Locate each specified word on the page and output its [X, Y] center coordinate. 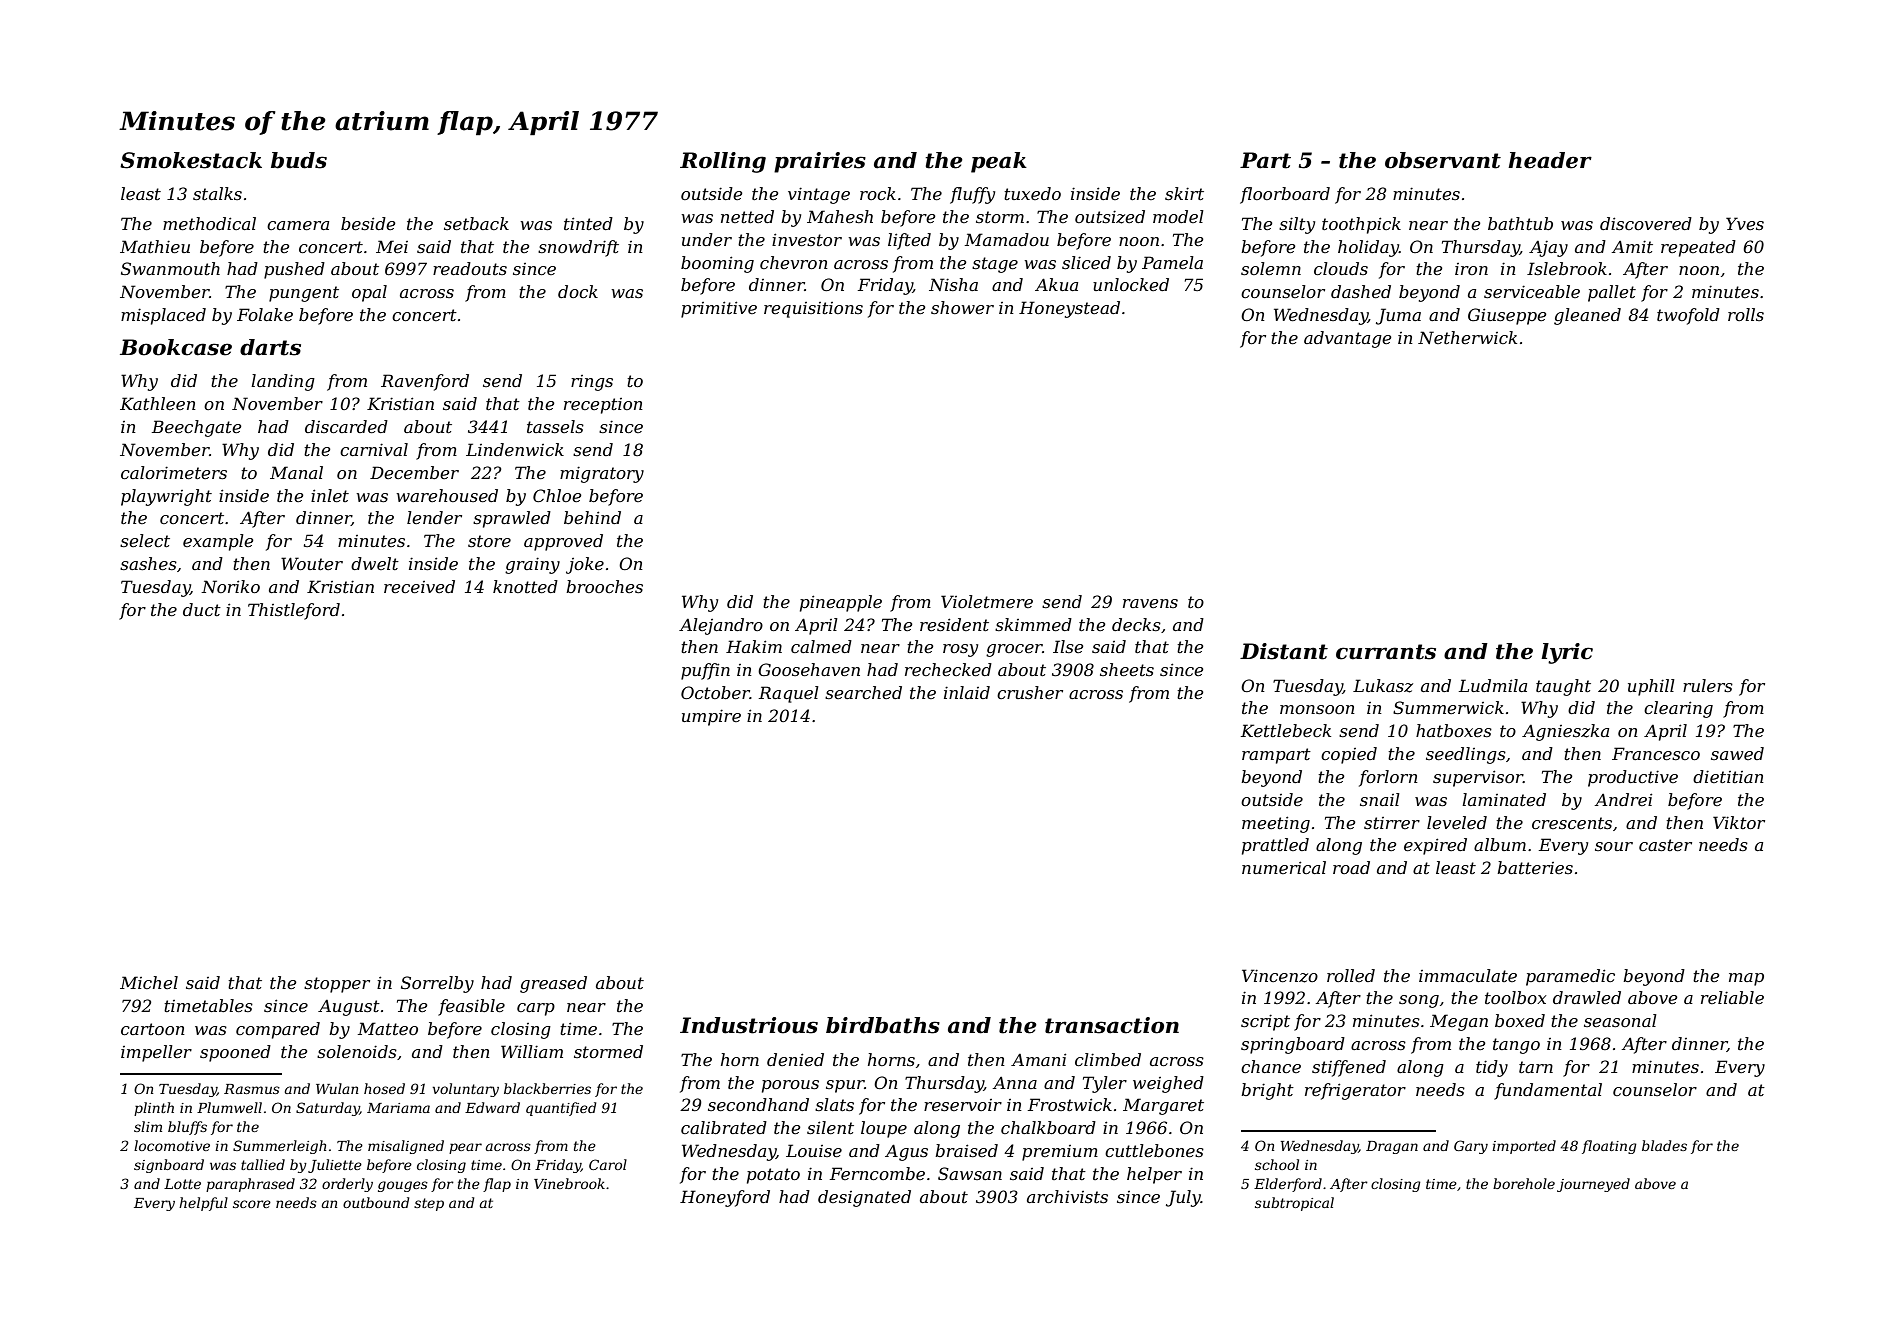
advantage [1348, 339]
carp [536, 1009]
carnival [374, 449]
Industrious [749, 1025]
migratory [602, 474]
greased [553, 984]
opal [369, 293]
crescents [1572, 823]
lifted [909, 241]
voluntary [466, 1090]
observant [1443, 160]
